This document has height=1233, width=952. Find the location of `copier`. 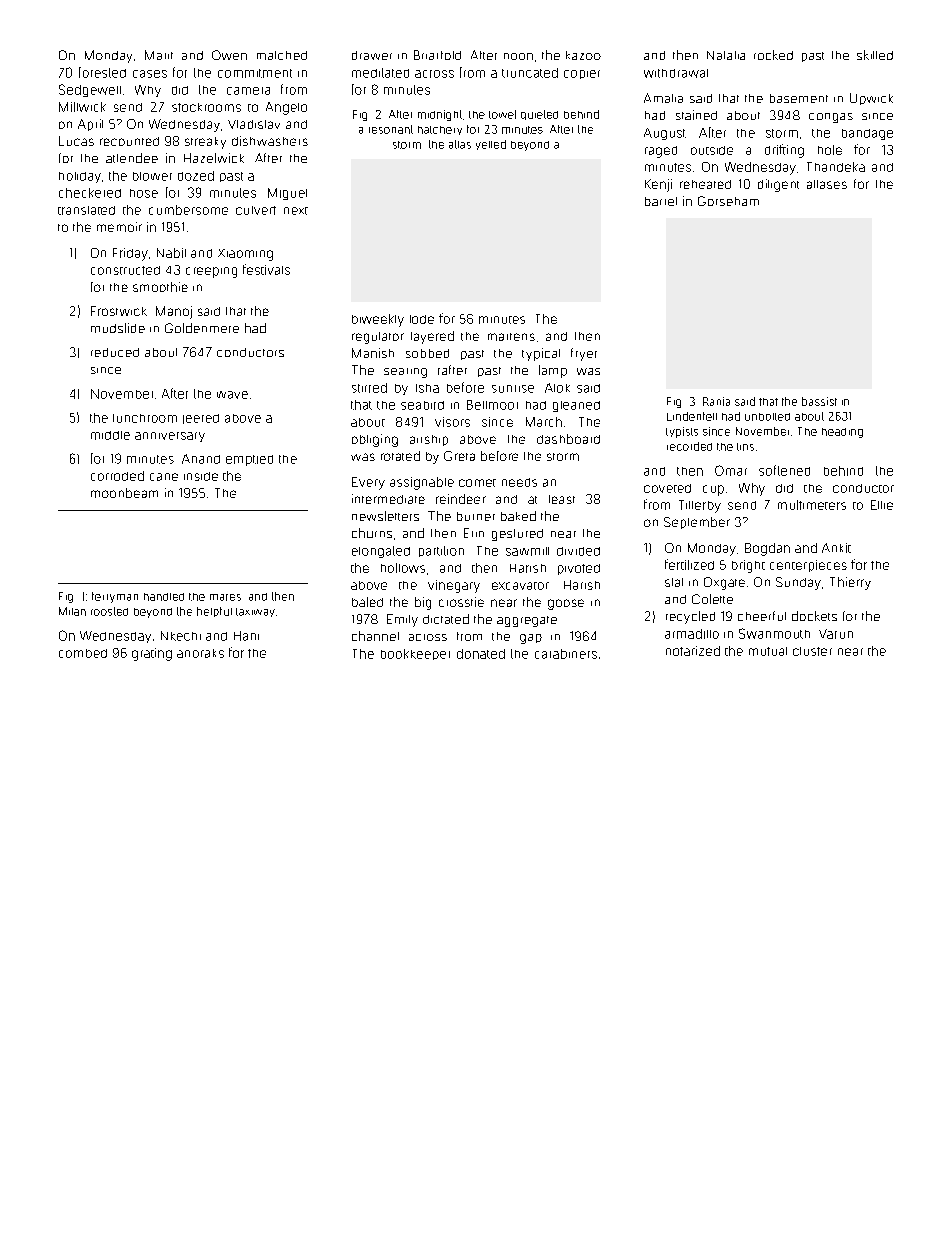

copier is located at coordinates (582, 74).
